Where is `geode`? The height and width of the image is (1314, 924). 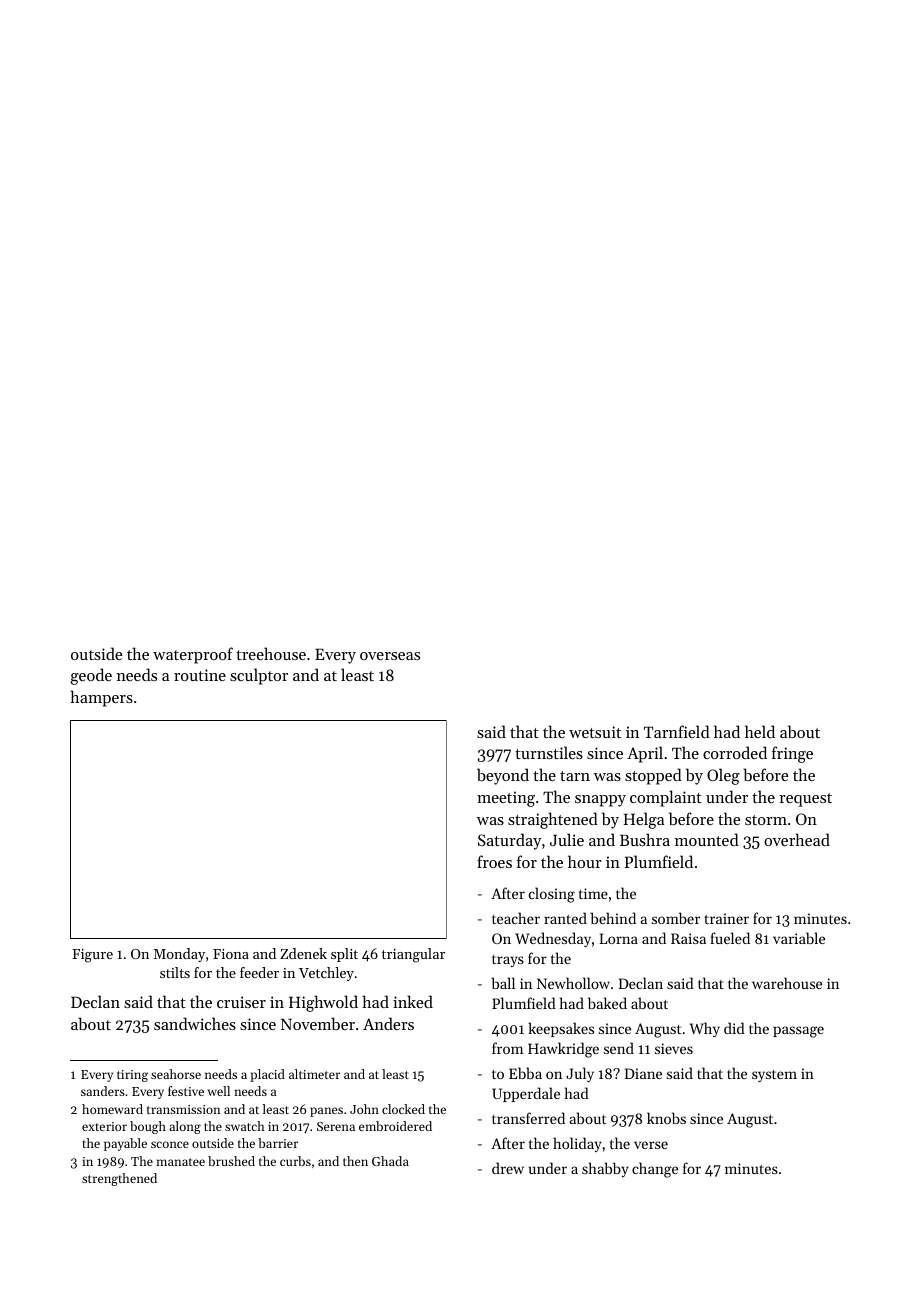
geode is located at coordinates (91, 676).
